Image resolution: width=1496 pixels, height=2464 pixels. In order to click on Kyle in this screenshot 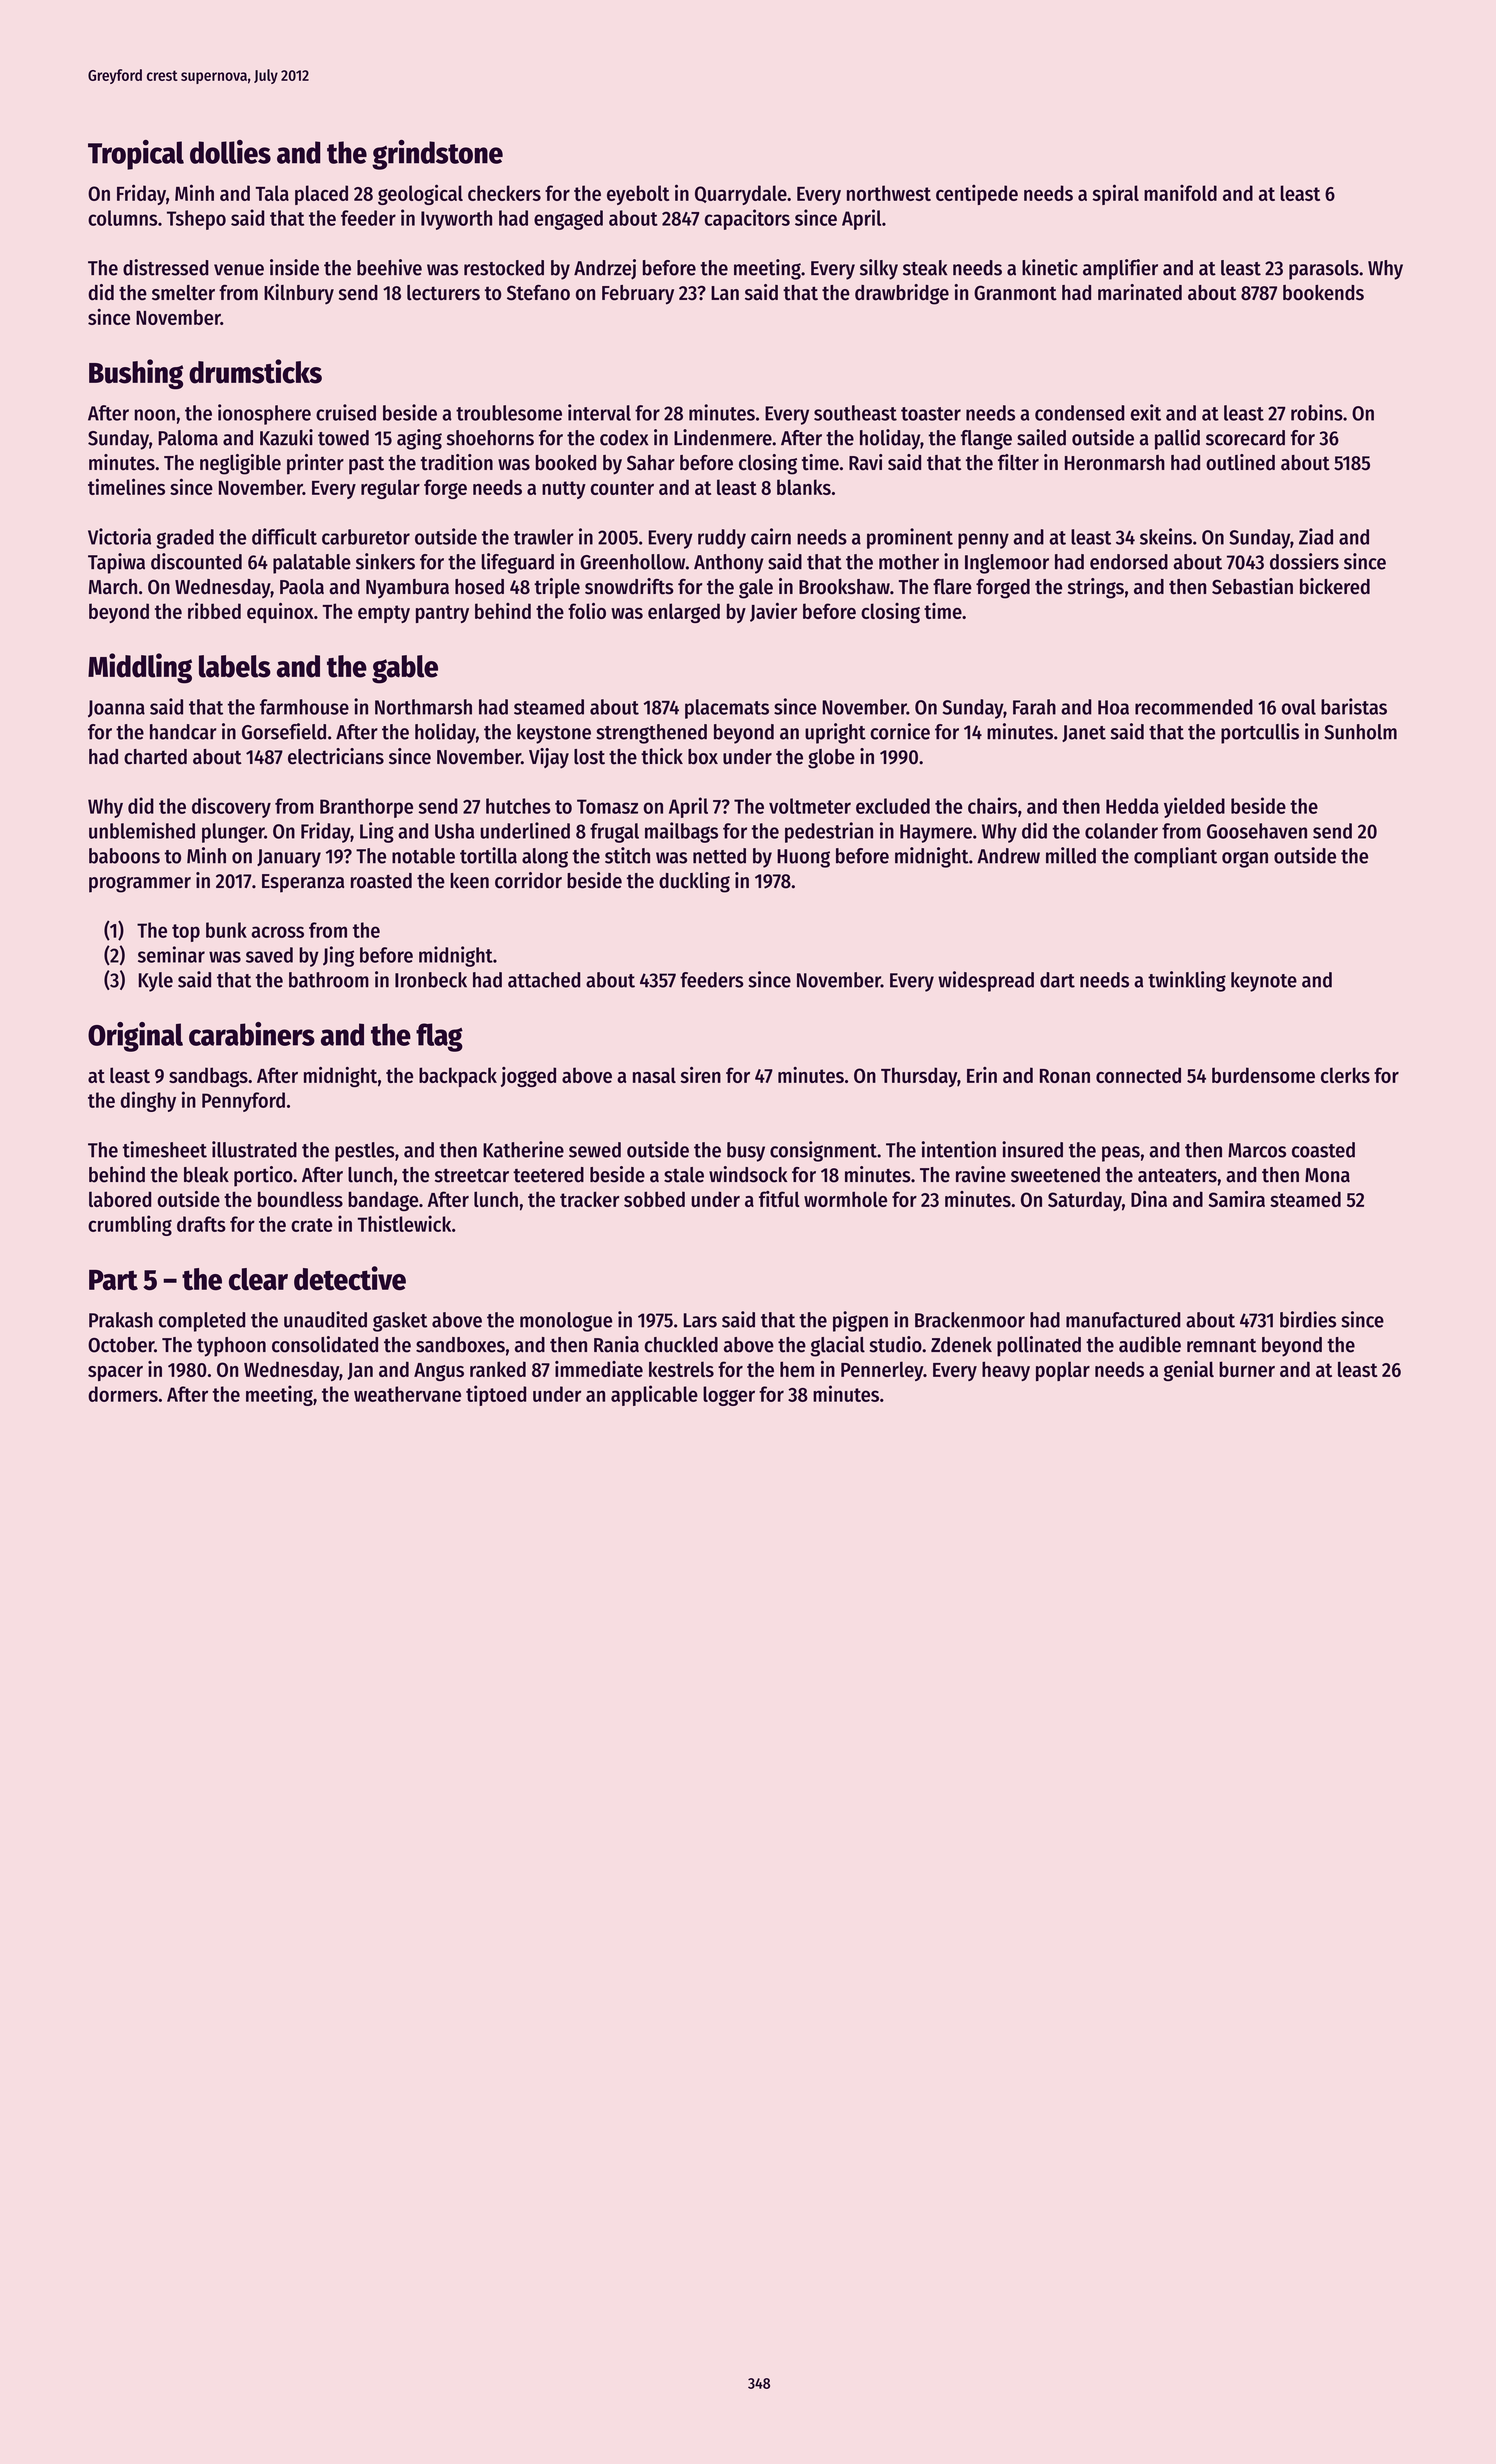, I will do `click(156, 982)`.
